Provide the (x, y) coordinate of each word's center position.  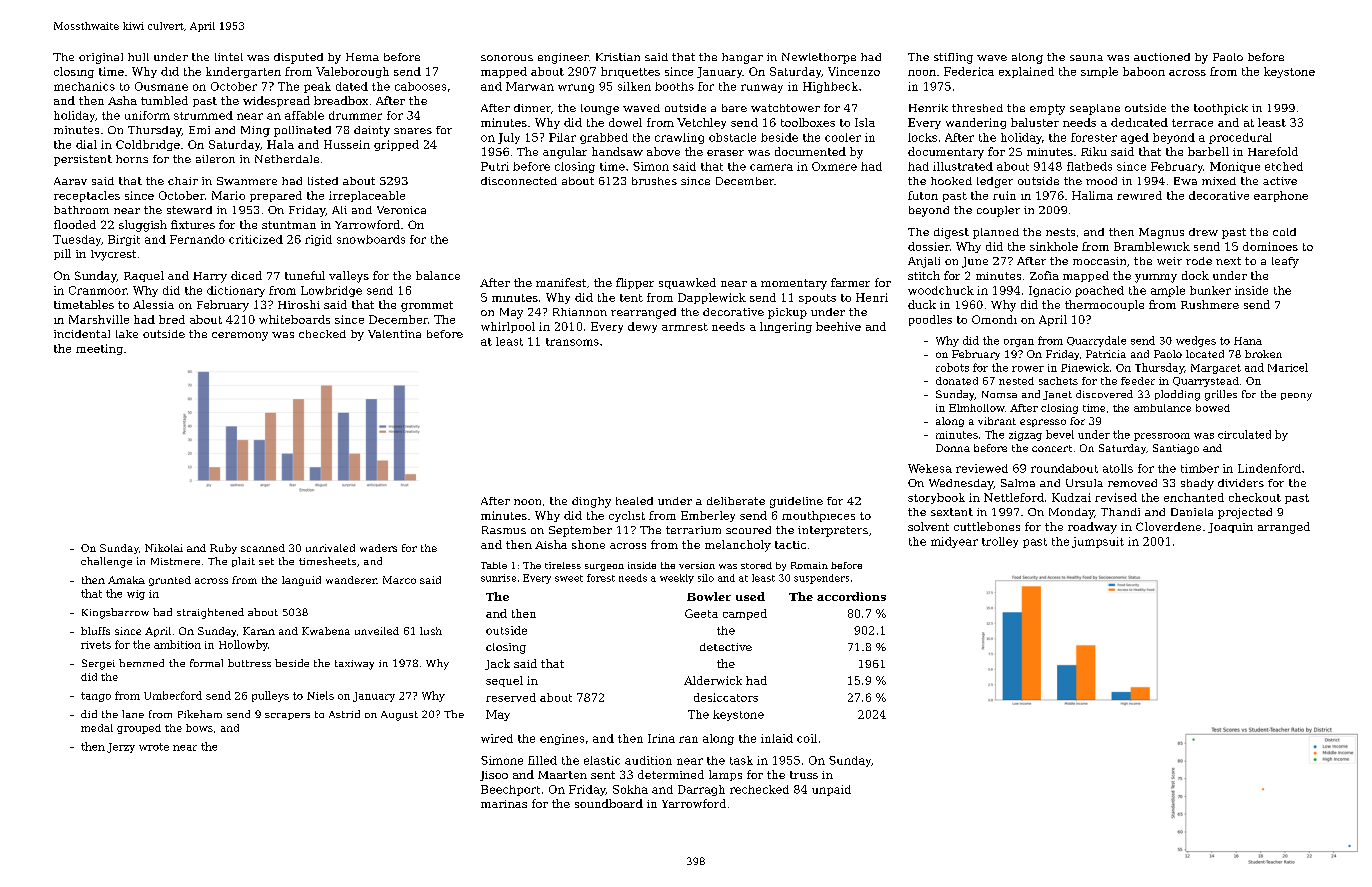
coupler (998, 211)
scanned (263, 548)
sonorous (507, 58)
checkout (1255, 497)
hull (138, 57)
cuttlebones (987, 526)
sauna (1086, 58)
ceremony (240, 336)
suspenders (821, 579)
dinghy (591, 502)
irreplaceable (367, 196)
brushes (654, 181)
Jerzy (121, 748)
